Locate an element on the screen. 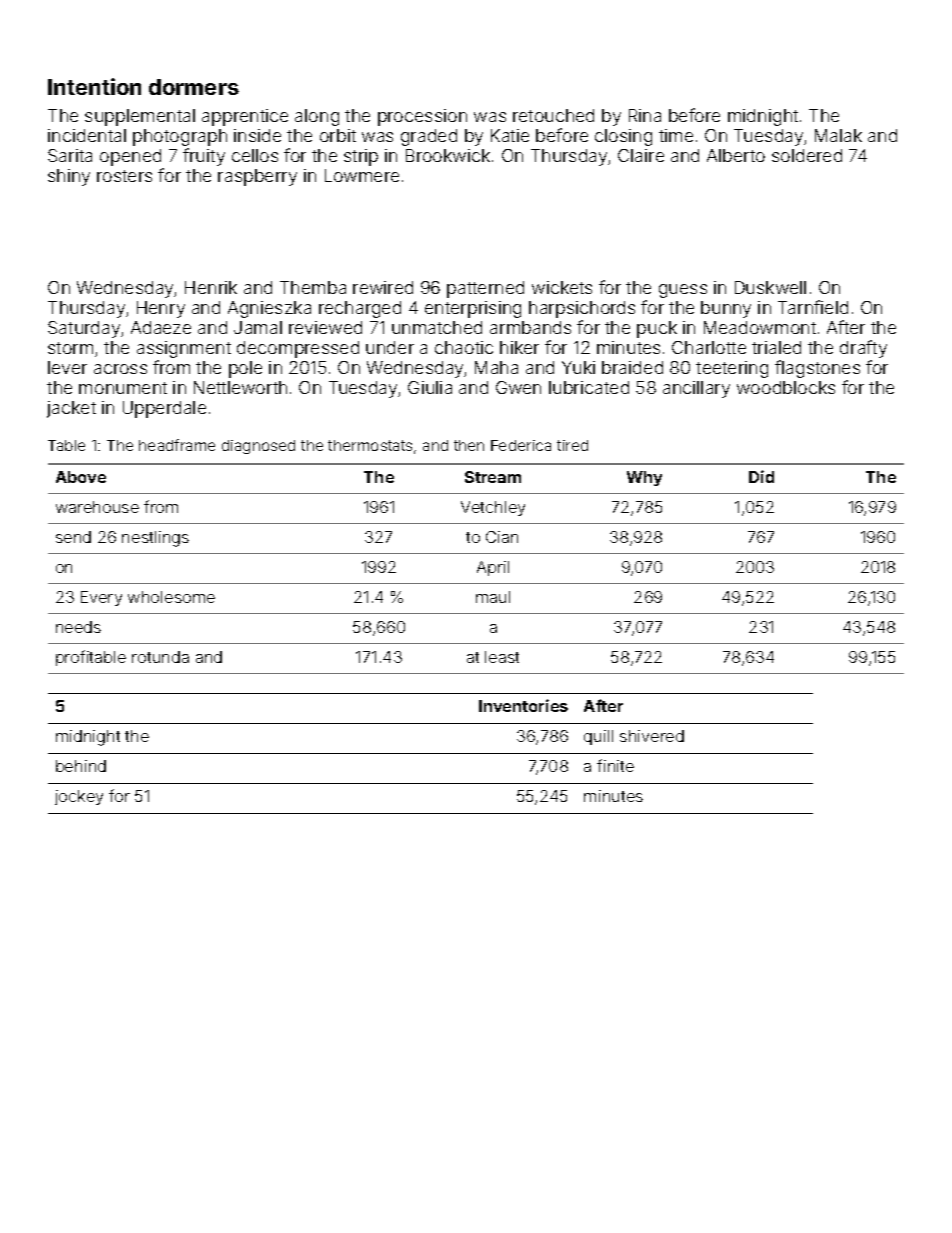 This screenshot has width=952, height=1233. retouched is located at coordinates (553, 115).
